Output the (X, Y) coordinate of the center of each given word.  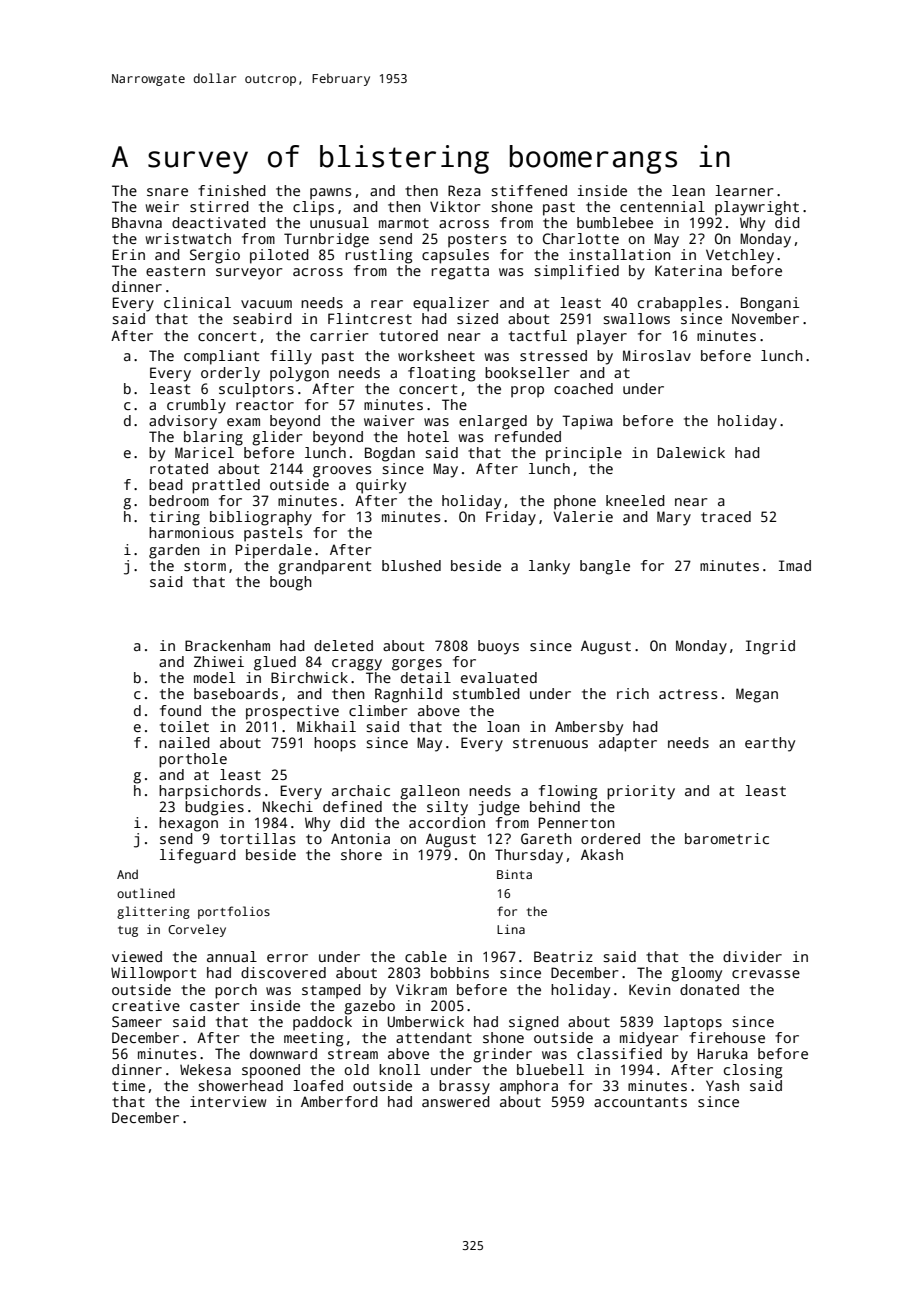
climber (378, 710)
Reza (464, 190)
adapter (628, 744)
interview (228, 1101)
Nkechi (288, 806)
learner (744, 190)
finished (232, 190)
